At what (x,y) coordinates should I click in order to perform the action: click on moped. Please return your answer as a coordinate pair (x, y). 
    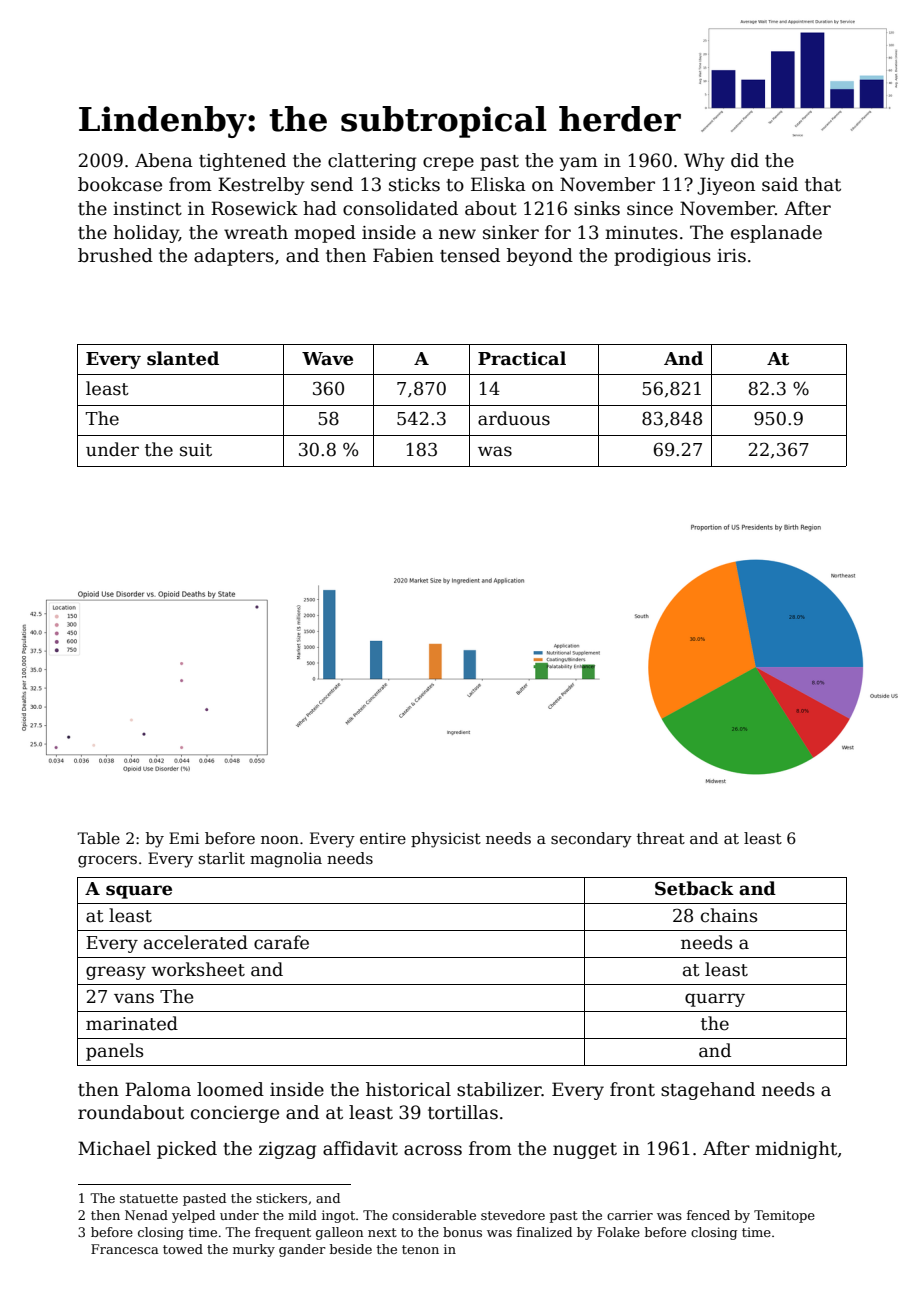
    Looking at the image, I should click on (325, 234).
